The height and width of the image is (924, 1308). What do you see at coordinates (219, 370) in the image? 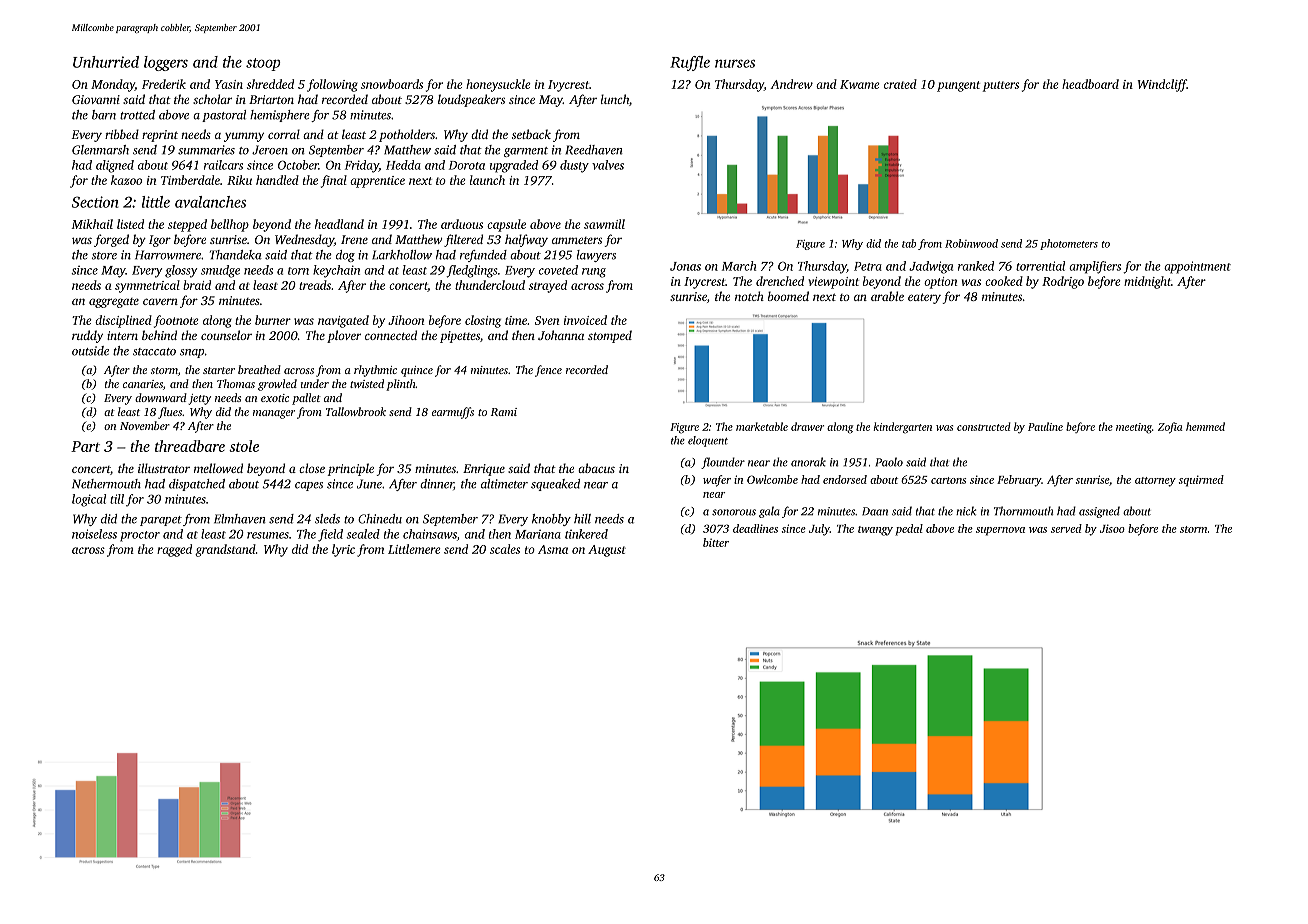
I see `starter` at bounding box center [219, 370].
